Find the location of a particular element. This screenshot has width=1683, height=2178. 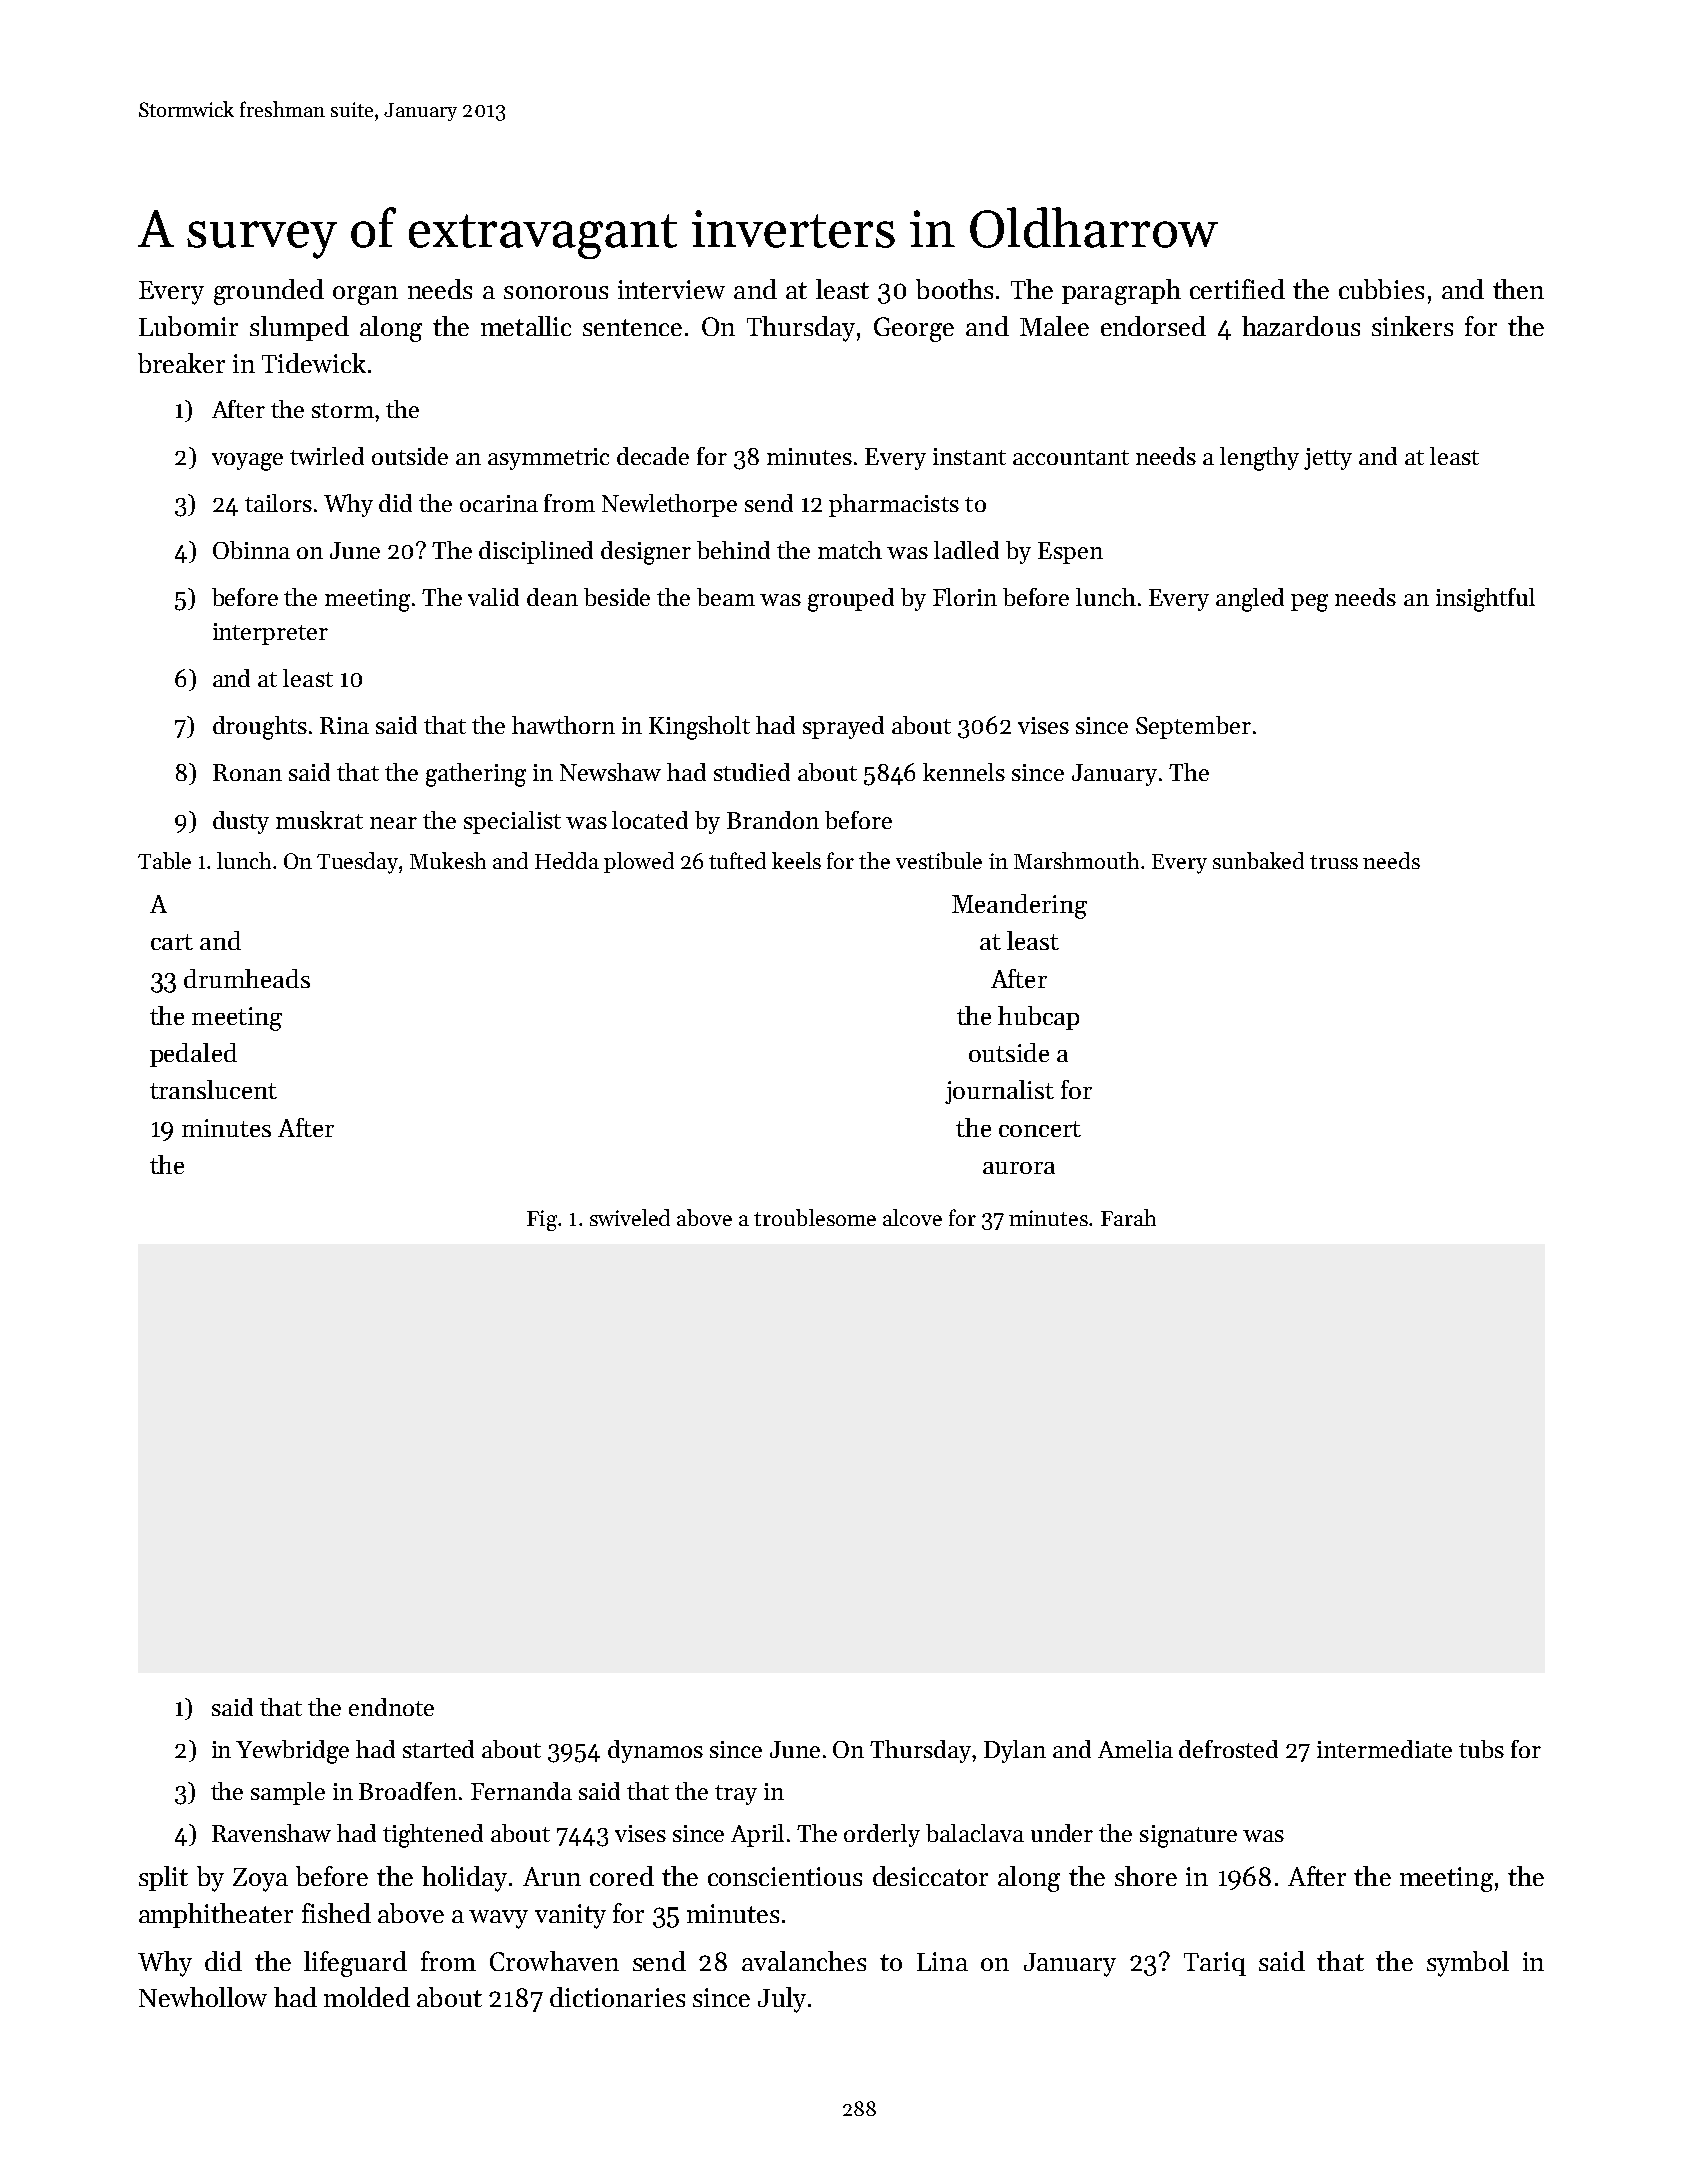

dynamos is located at coordinates (655, 1751).
